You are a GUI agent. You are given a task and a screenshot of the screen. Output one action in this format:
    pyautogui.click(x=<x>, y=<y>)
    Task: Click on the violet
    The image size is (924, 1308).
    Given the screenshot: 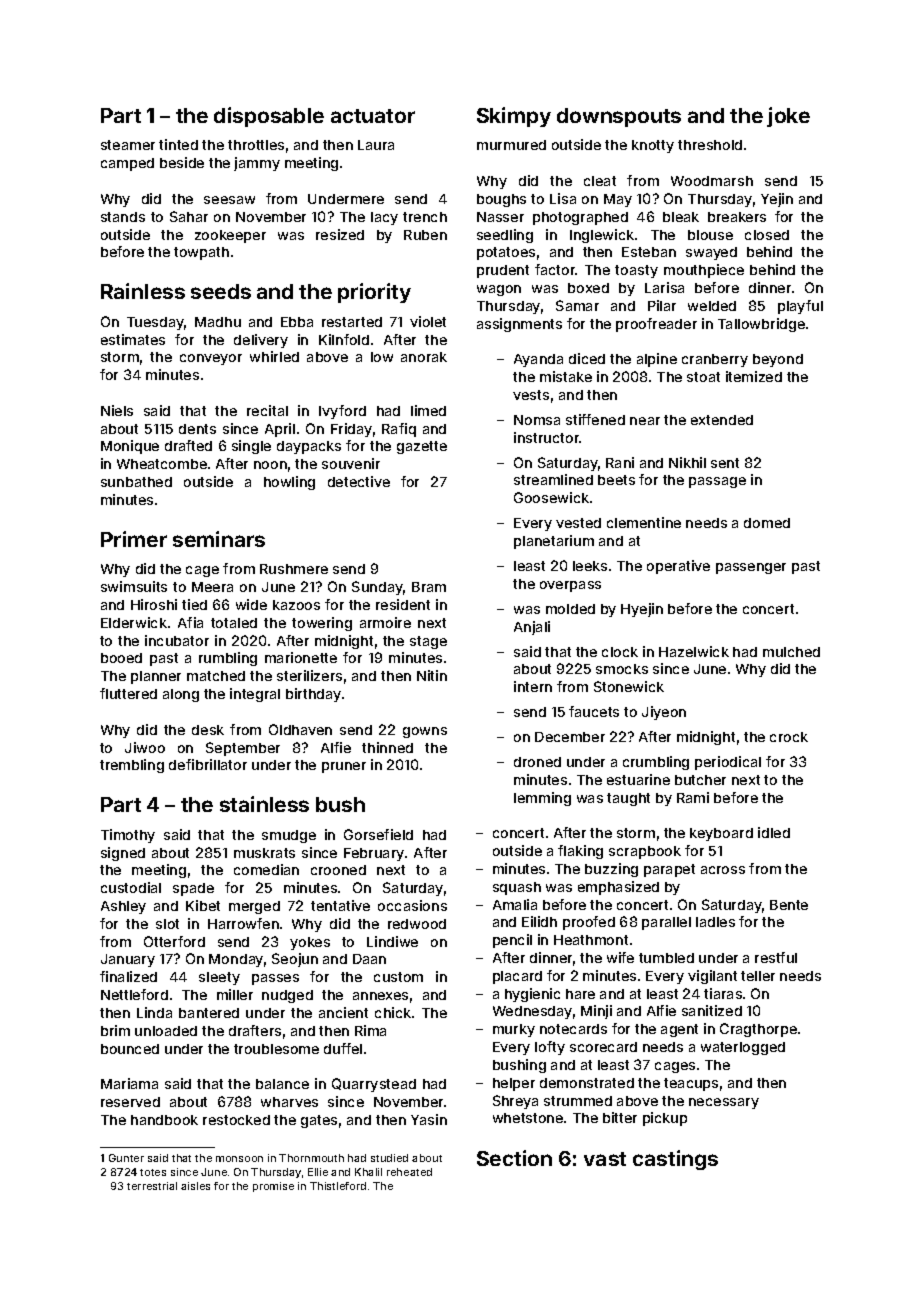 What is the action you would take?
    pyautogui.click(x=428, y=321)
